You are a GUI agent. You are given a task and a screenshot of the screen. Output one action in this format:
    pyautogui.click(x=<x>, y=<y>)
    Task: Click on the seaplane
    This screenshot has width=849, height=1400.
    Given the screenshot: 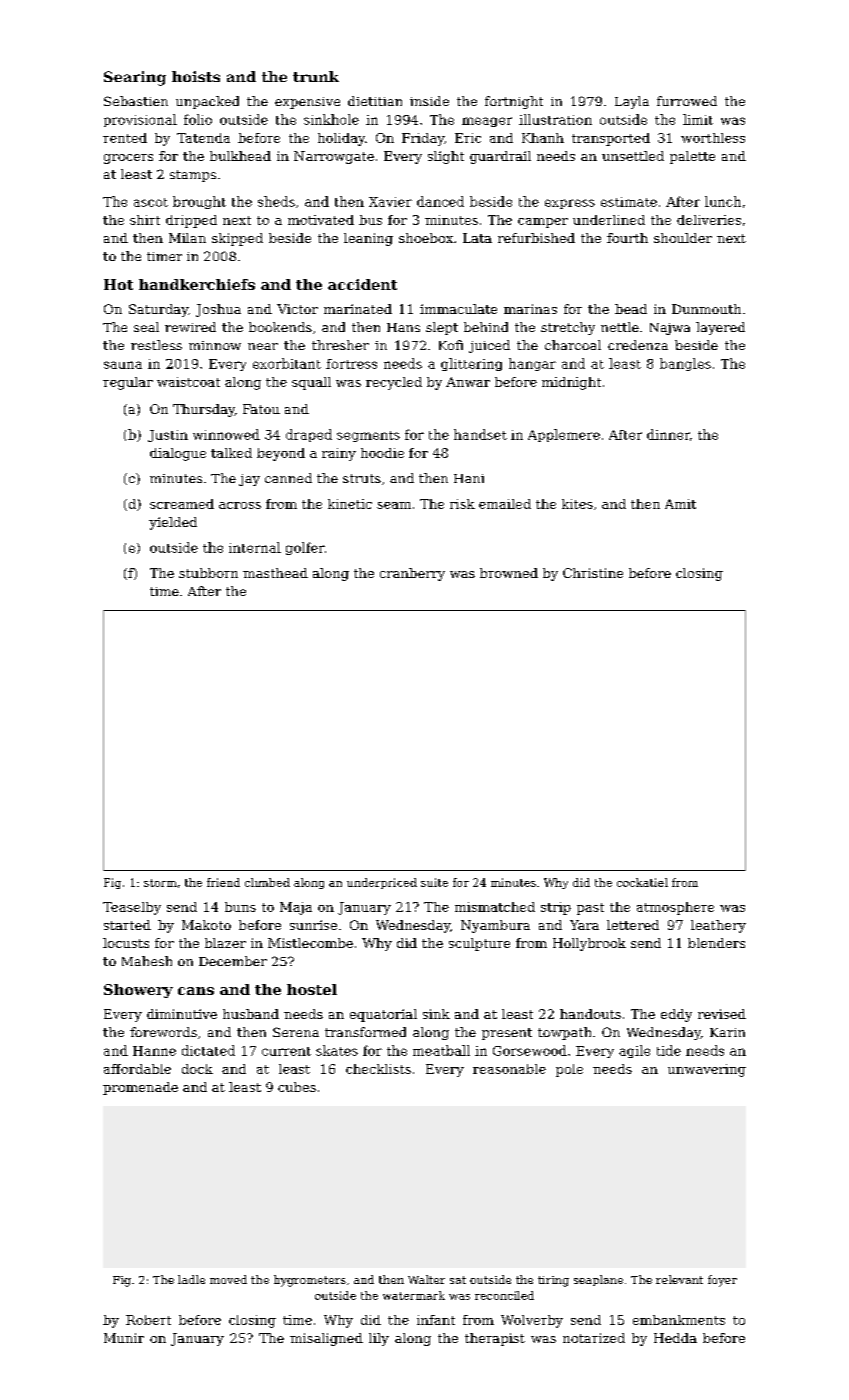 What is the action you would take?
    pyautogui.click(x=598, y=1280)
